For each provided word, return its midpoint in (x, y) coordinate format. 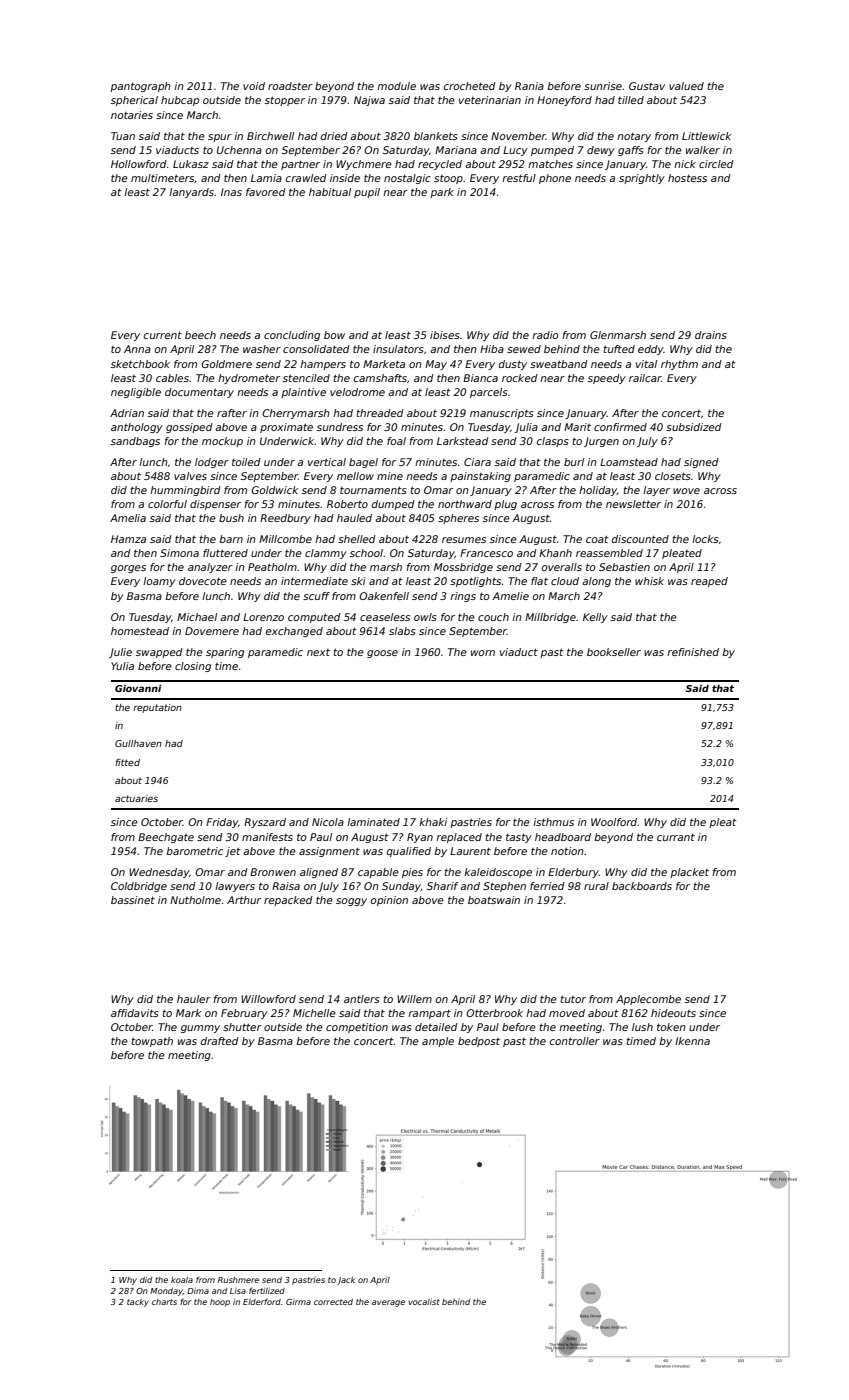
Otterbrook (494, 1013)
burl (574, 462)
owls (425, 617)
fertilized (267, 1290)
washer (262, 349)
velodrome (357, 392)
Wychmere (364, 165)
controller (575, 1041)
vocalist (424, 1302)
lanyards (191, 193)
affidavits (135, 1013)
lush (642, 1027)
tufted (619, 349)
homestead (140, 631)
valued (686, 86)
